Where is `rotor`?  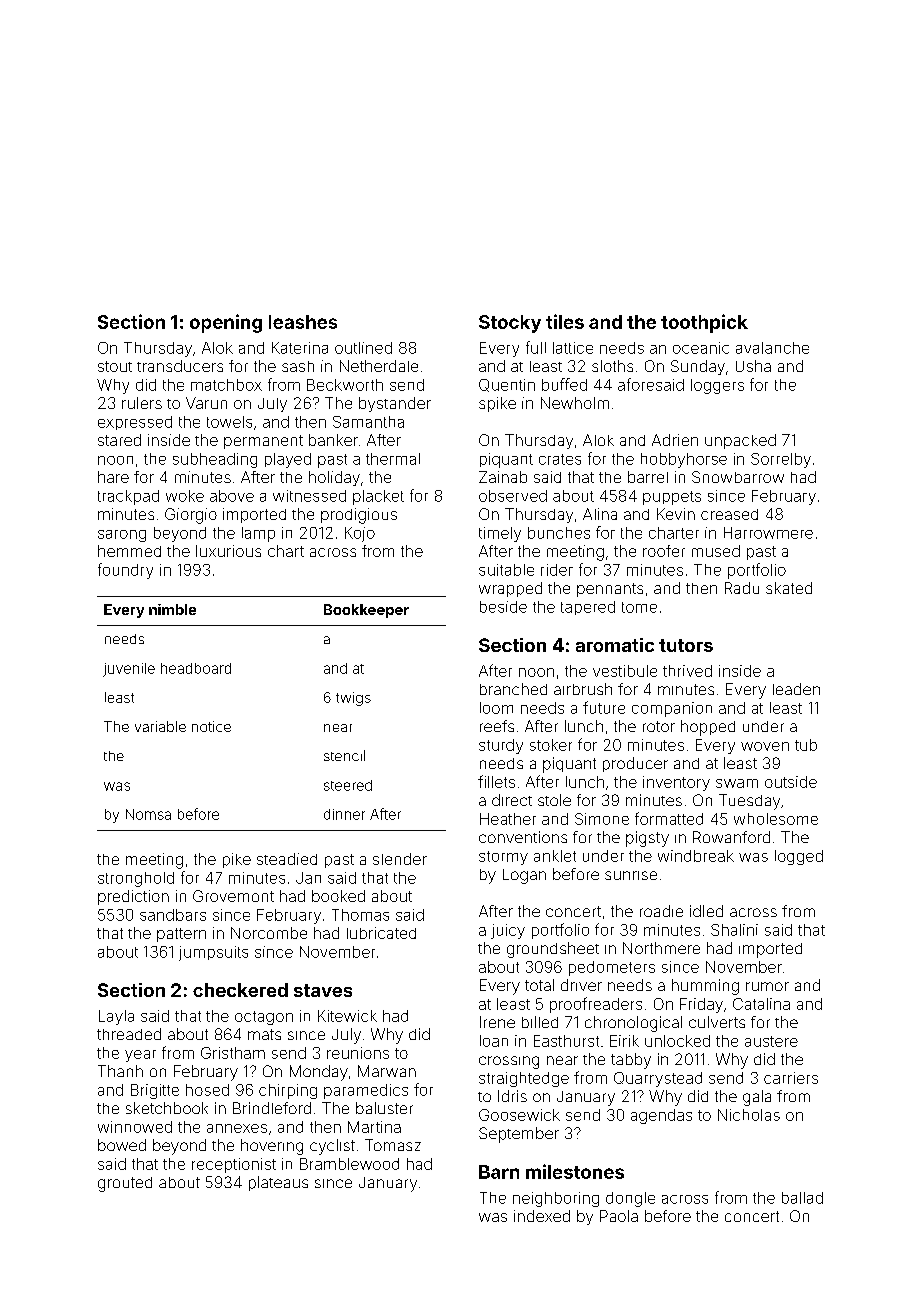 rotor is located at coordinates (659, 726).
